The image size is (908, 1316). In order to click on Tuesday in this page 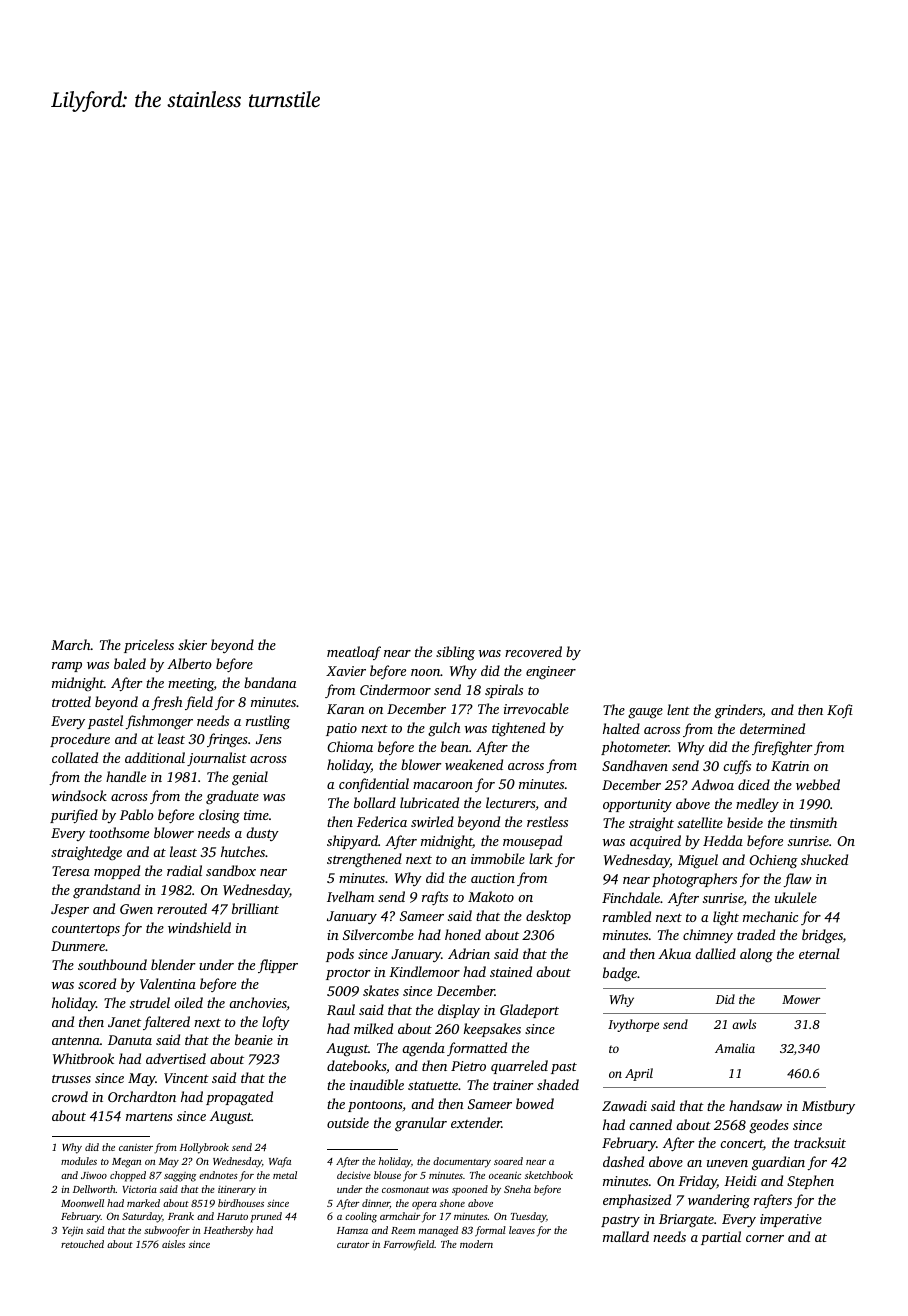, I will do `click(528, 1217)`.
